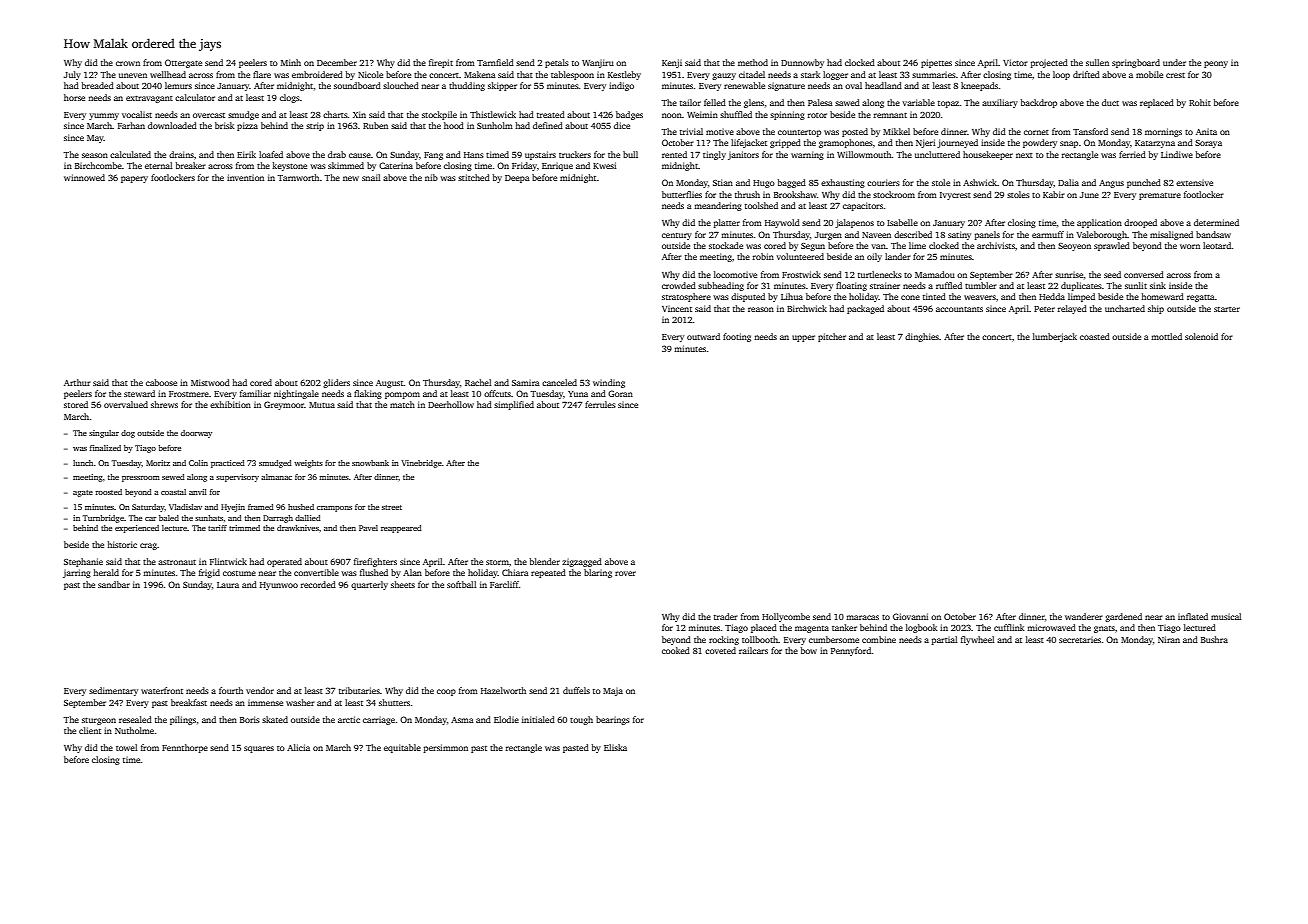  I want to click on trader, so click(726, 616).
